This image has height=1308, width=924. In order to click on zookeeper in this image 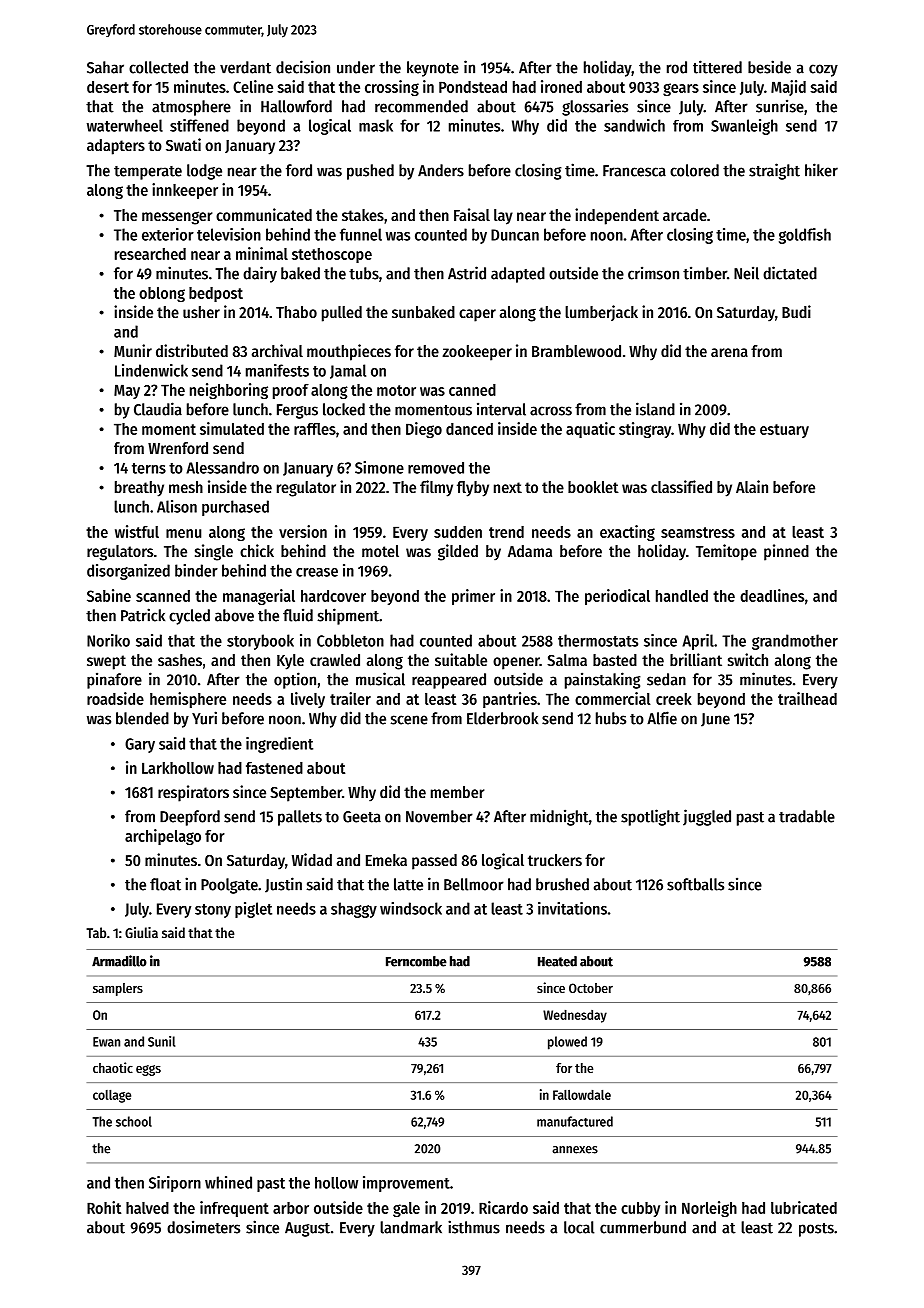, I will do `click(477, 353)`.
